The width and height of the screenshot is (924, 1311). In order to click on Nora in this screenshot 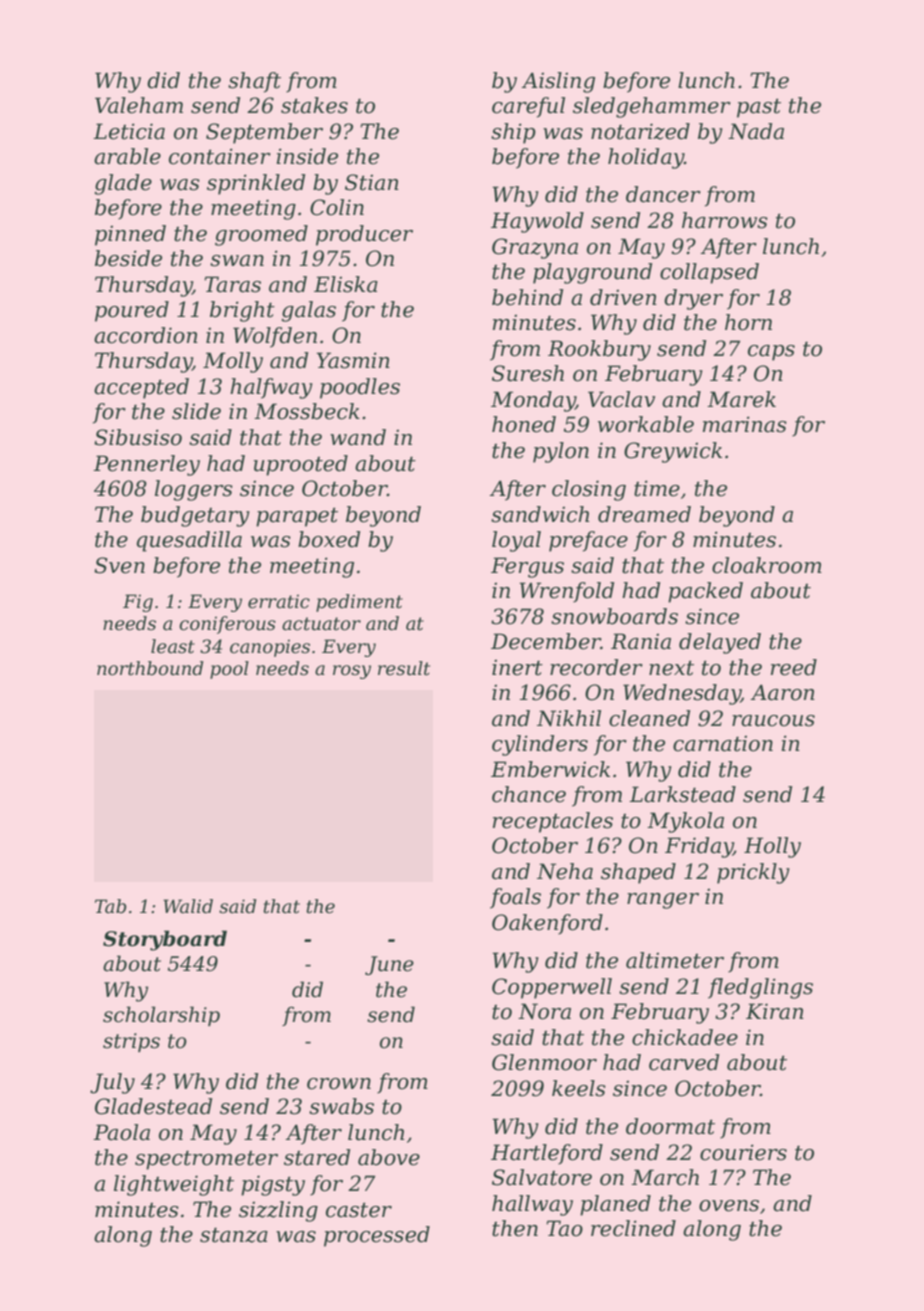, I will do `click(544, 1011)`.
